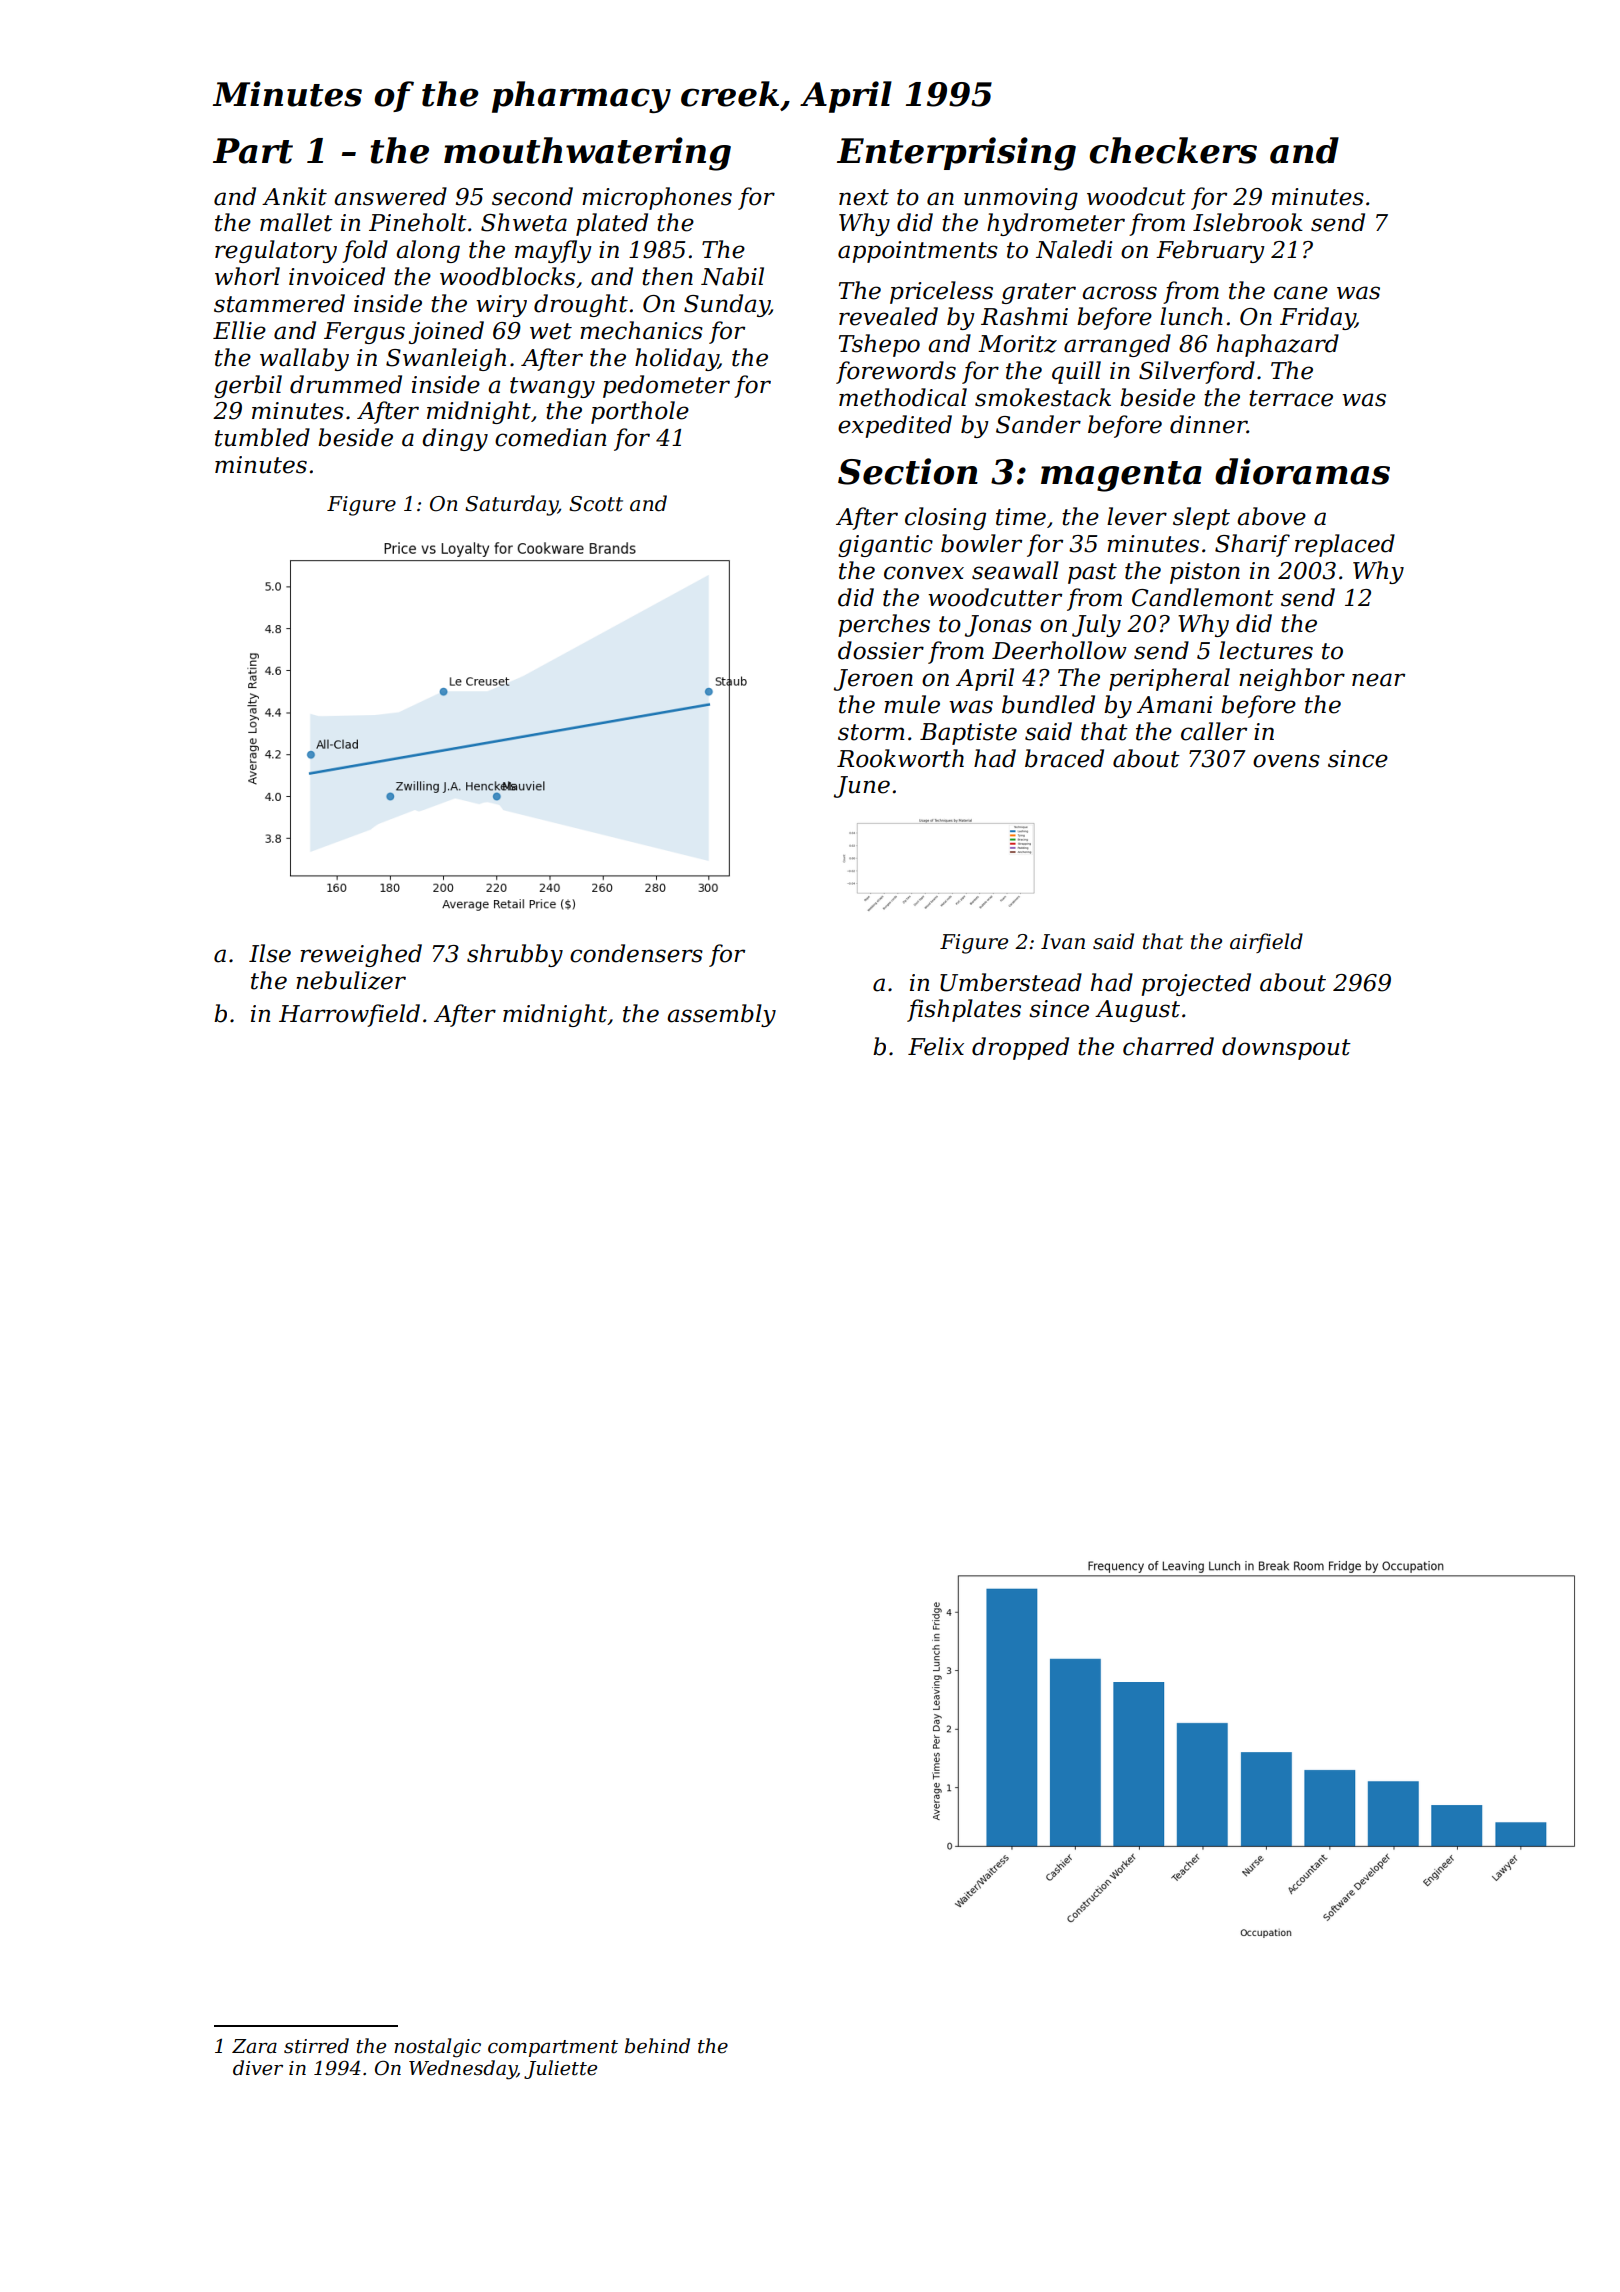 The image size is (1620, 2292). I want to click on Scott, so click(596, 504).
